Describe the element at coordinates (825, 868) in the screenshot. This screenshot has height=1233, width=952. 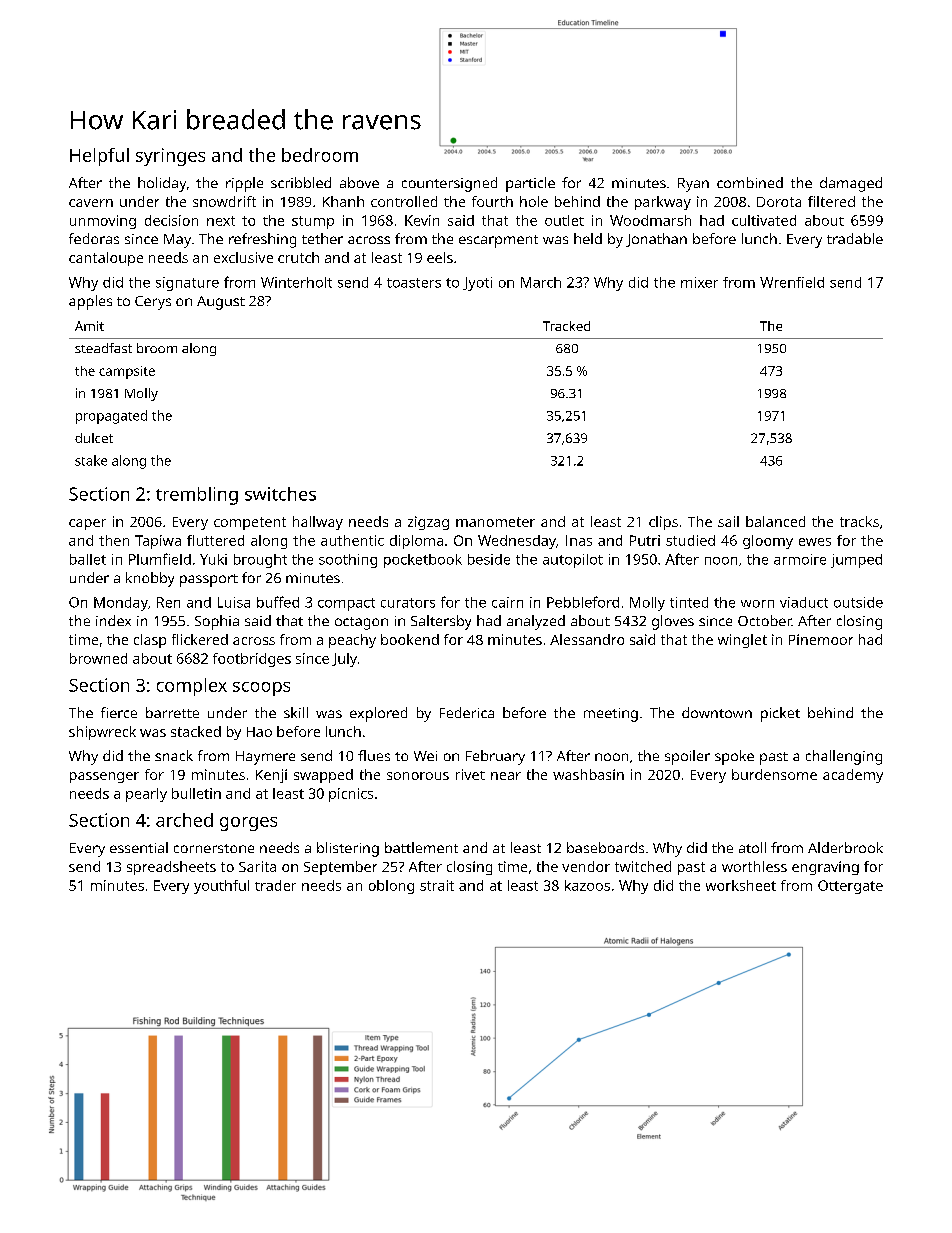
I see `engraving` at that location.
